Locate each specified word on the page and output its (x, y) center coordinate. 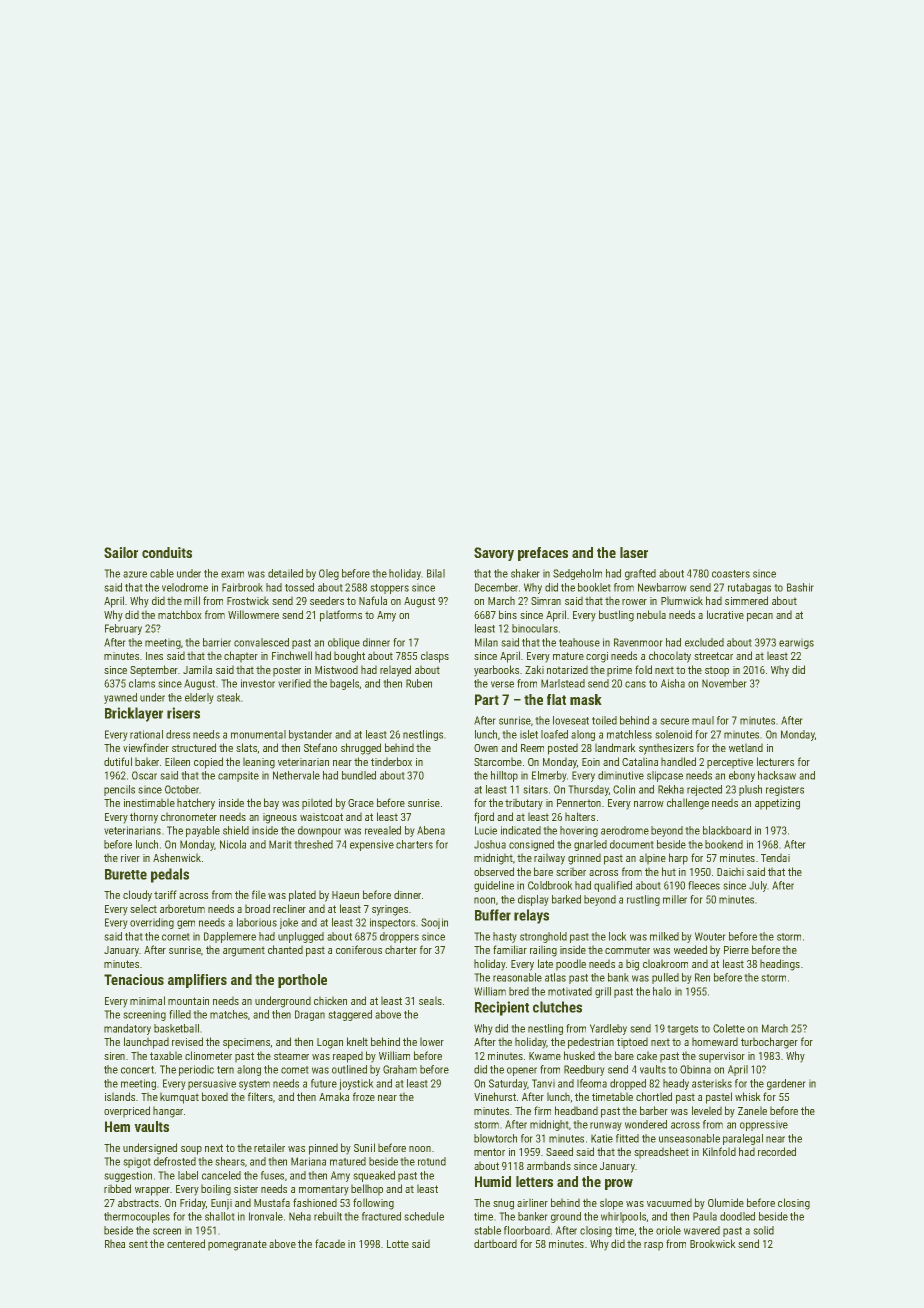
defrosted (175, 1161)
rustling (643, 900)
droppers (399, 937)
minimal (147, 1000)
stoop (717, 671)
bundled (359, 775)
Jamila (197, 669)
